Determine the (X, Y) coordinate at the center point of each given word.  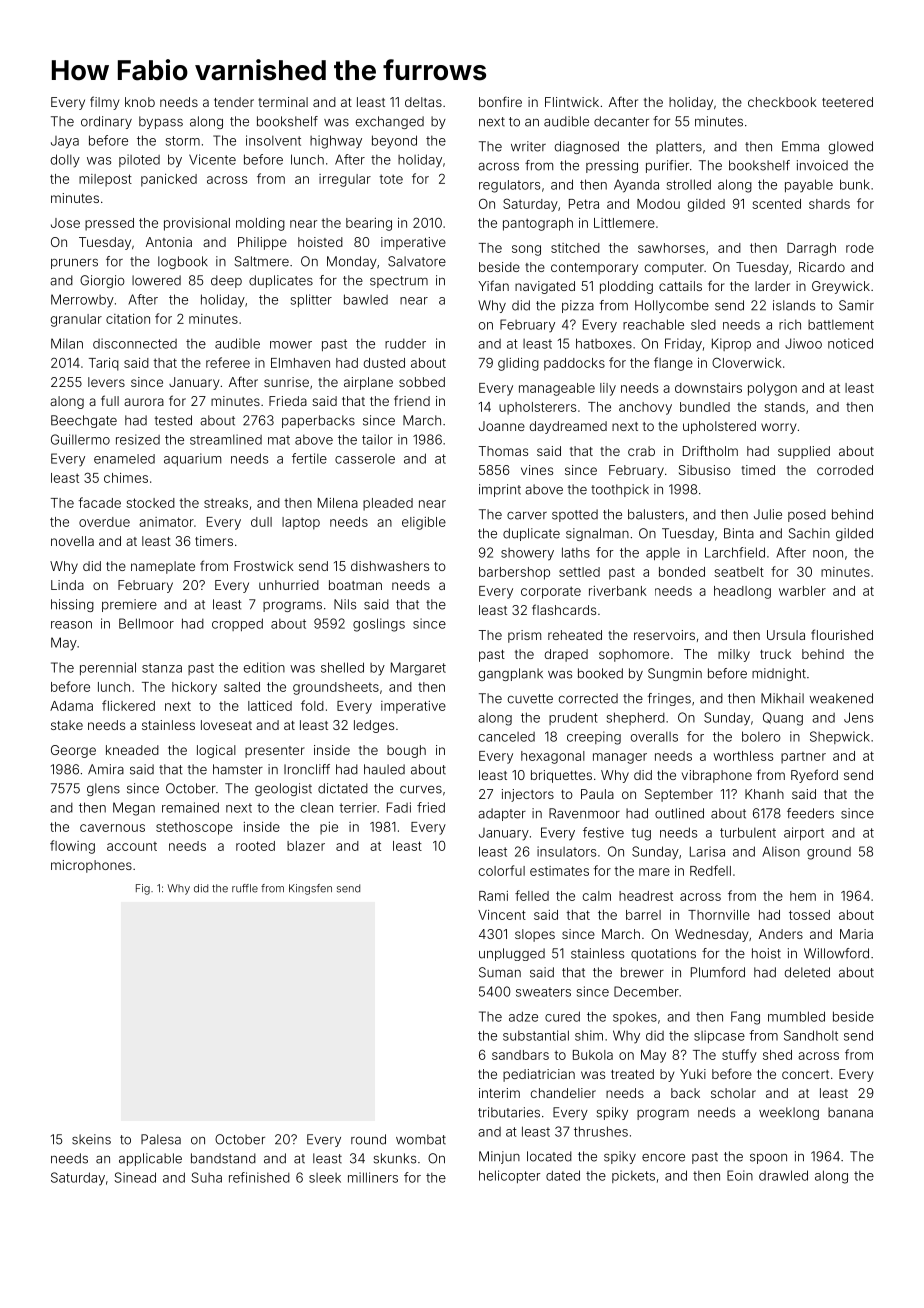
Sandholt (811, 1035)
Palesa (161, 1139)
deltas (423, 102)
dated (563, 1175)
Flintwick (572, 102)
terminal (283, 102)
